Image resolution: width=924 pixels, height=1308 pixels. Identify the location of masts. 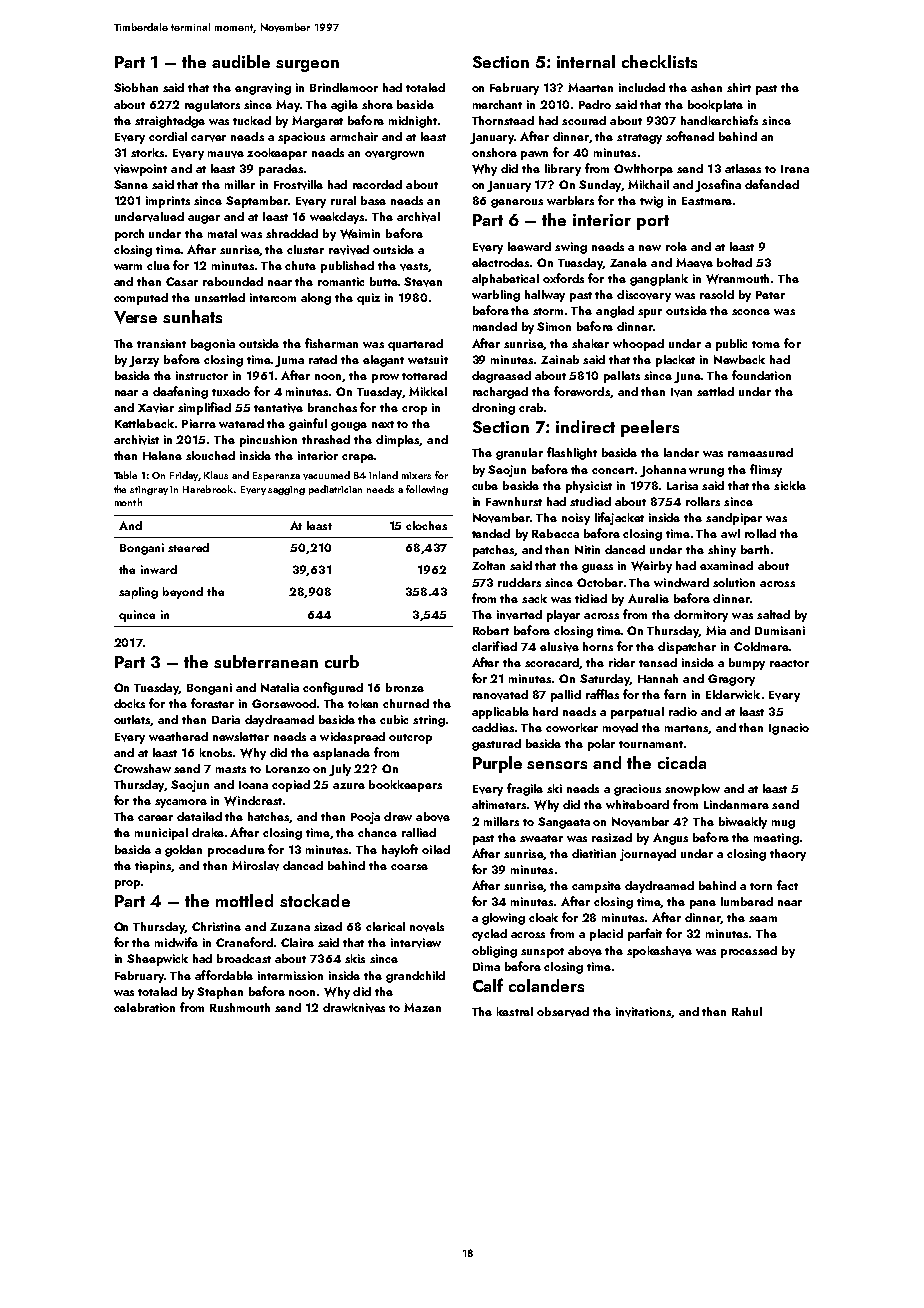
(231, 769).
